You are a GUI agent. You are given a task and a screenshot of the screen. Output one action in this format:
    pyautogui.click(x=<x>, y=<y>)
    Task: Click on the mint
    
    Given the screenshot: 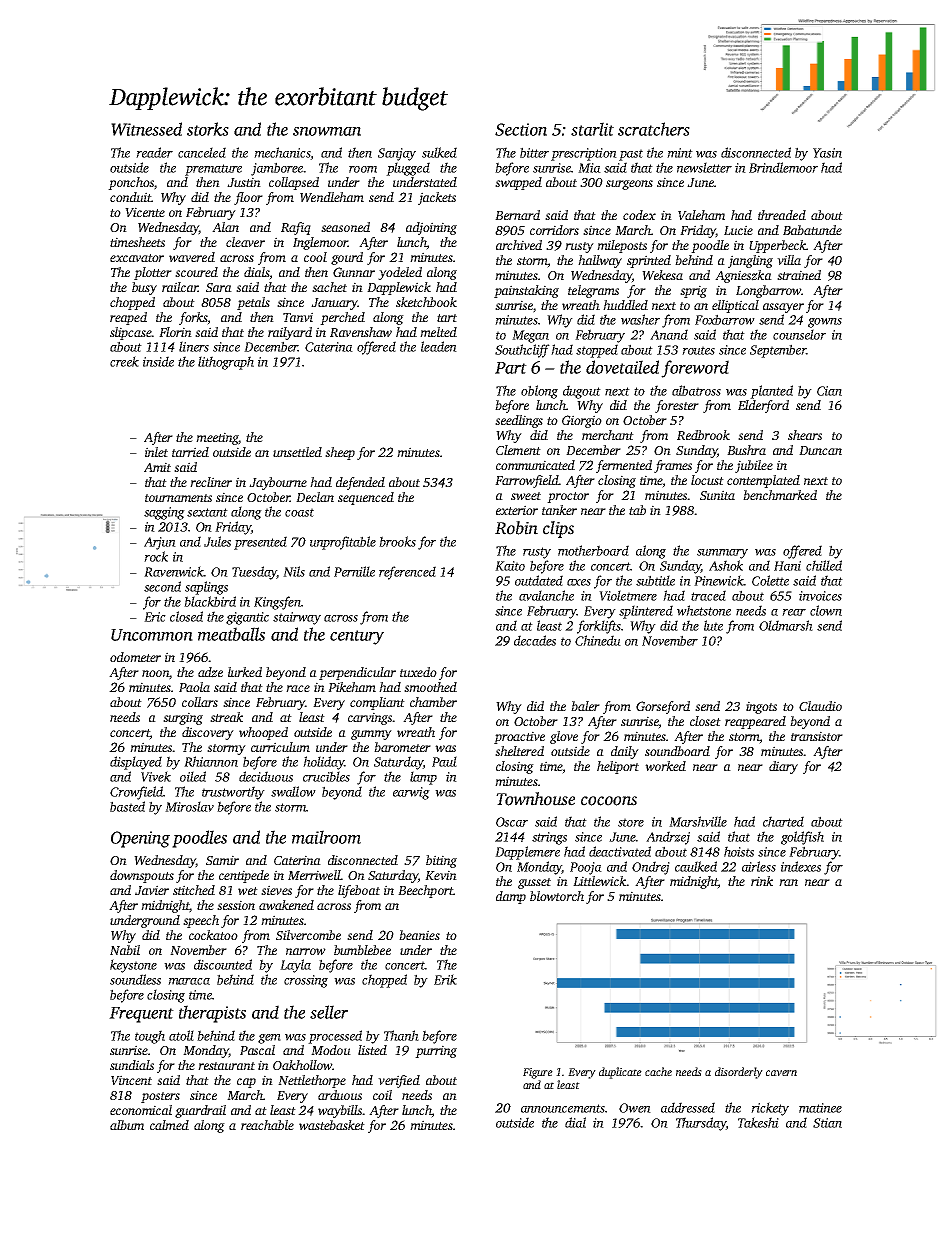 What is the action you would take?
    pyautogui.click(x=680, y=153)
